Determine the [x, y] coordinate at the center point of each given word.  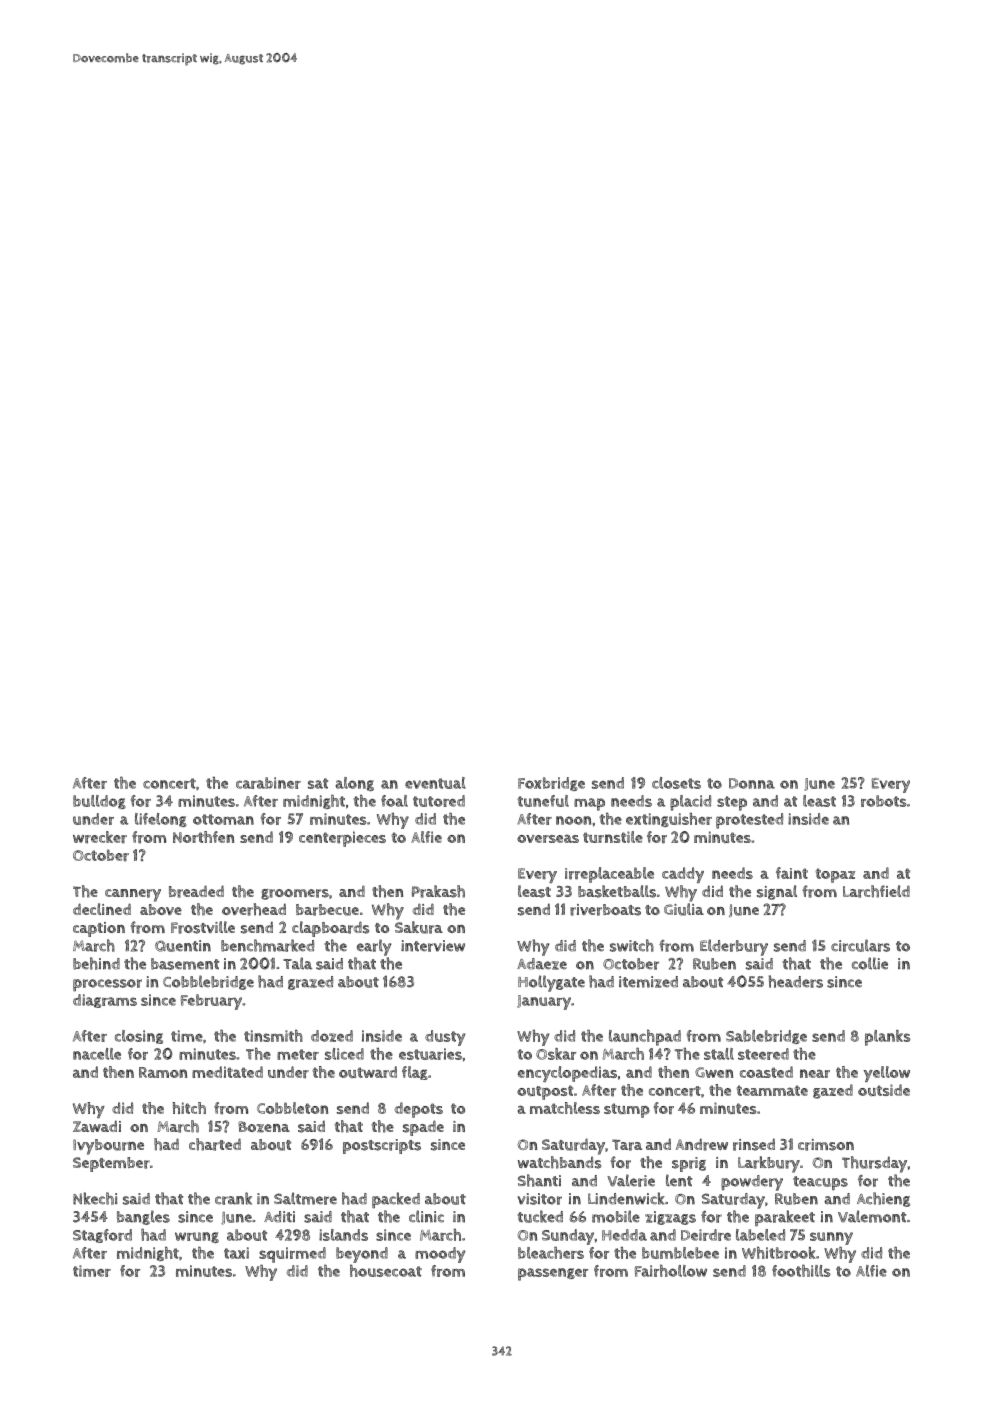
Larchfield [876, 891]
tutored [439, 801]
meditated [227, 1072]
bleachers [551, 1253]
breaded [196, 891]
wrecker [100, 837]
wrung [197, 1237]
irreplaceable [609, 875]
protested [749, 821]
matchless [565, 1108]
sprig [689, 1164]
